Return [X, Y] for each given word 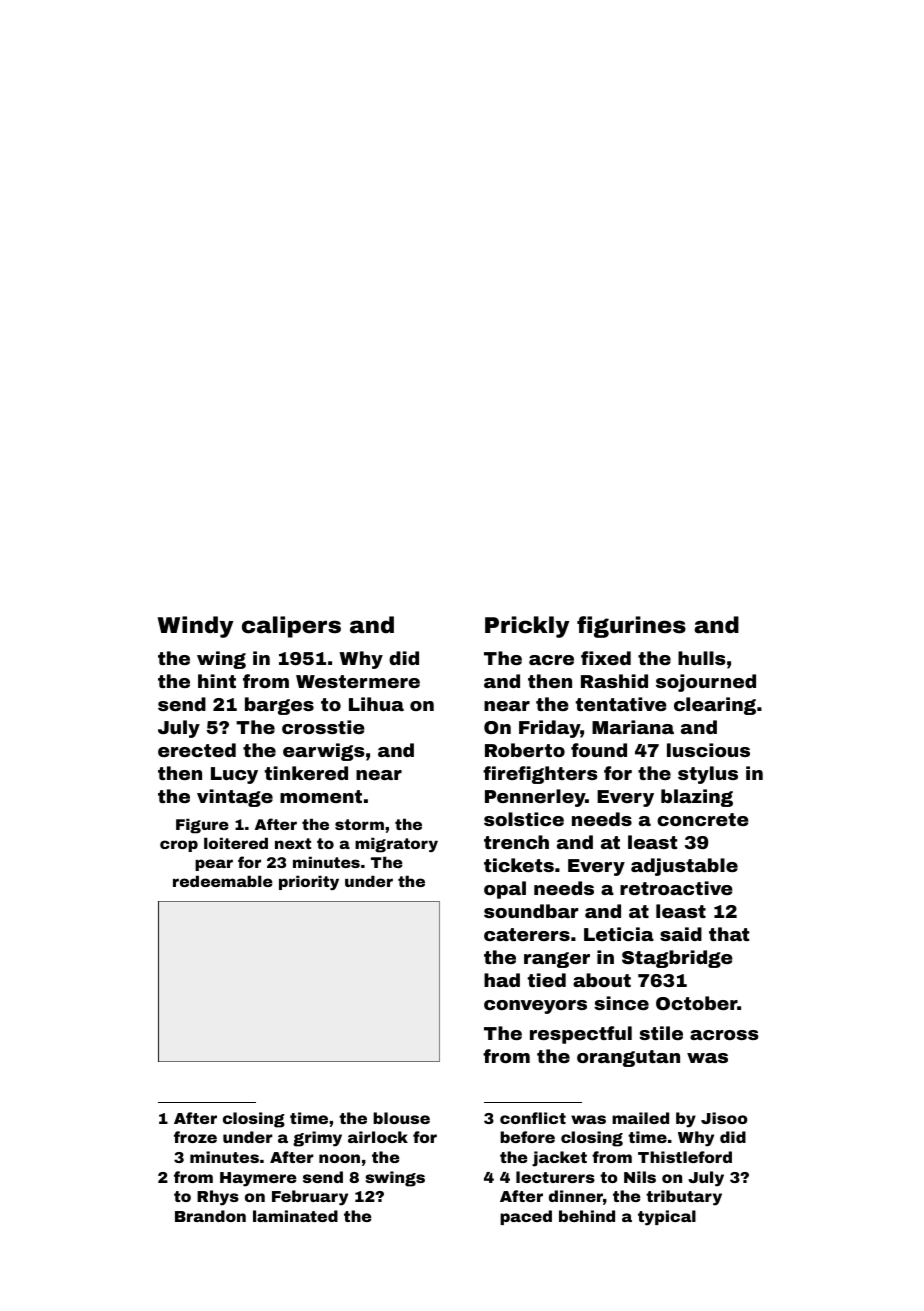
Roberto [525, 750]
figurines [631, 627]
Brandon [210, 1216]
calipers [291, 627]
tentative [621, 704]
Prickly [527, 627]
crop [179, 846]
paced [526, 1217]
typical [667, 1218]
